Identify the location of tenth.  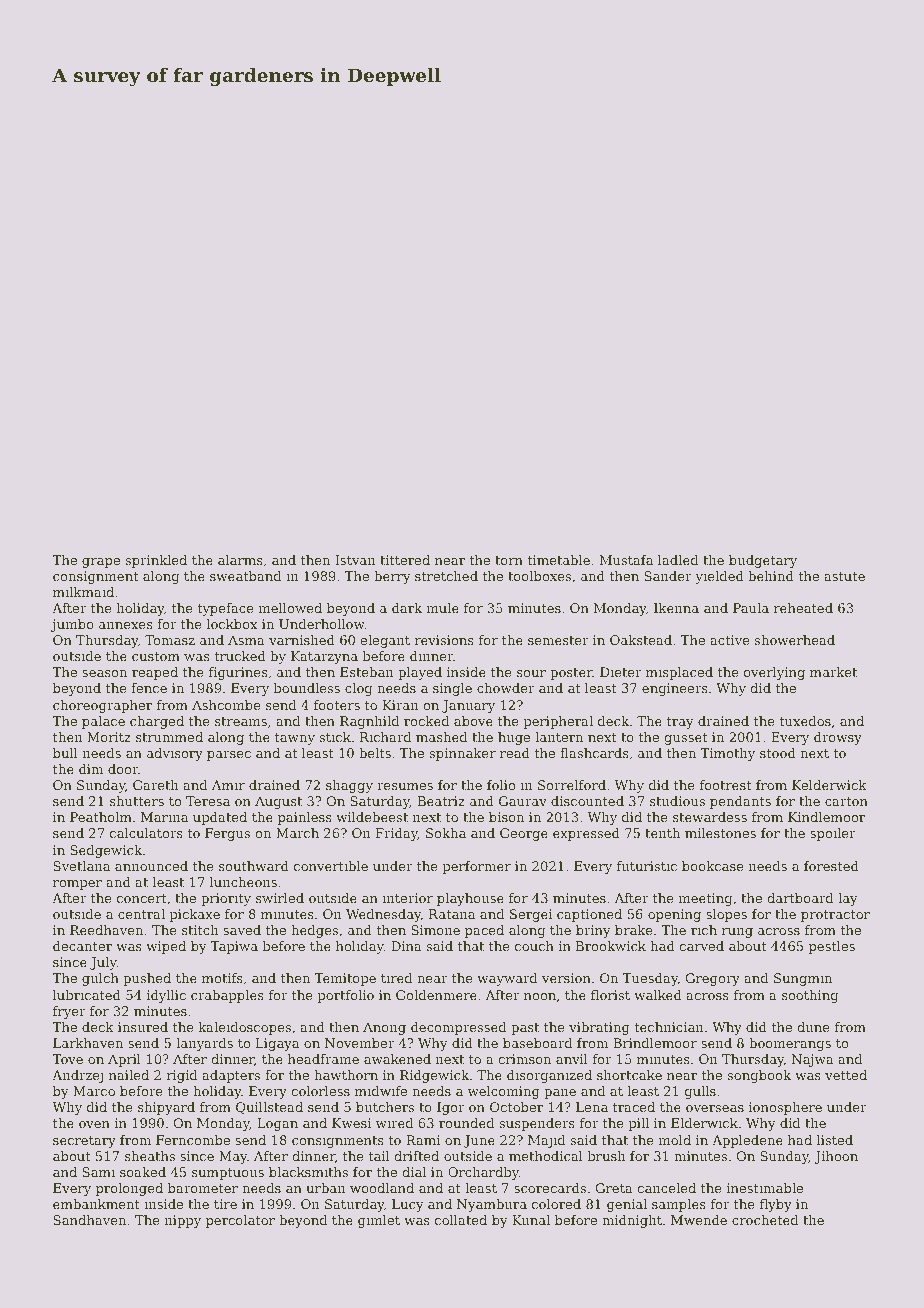
(662, 833).
